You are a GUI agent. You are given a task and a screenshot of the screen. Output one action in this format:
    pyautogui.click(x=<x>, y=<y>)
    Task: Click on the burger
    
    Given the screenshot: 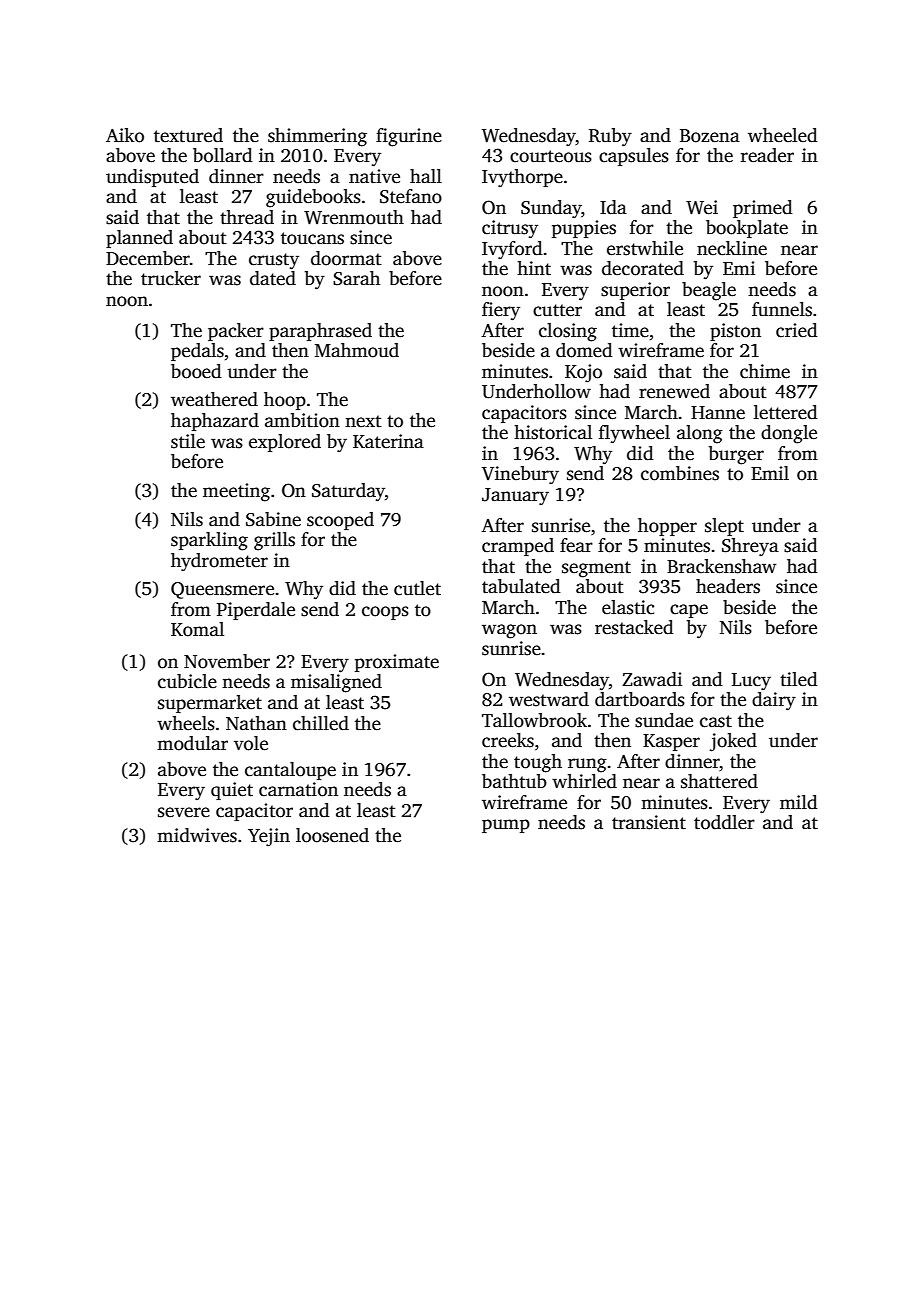 What is the action you would take?
    pyautogui.click(x=736, y=455)
